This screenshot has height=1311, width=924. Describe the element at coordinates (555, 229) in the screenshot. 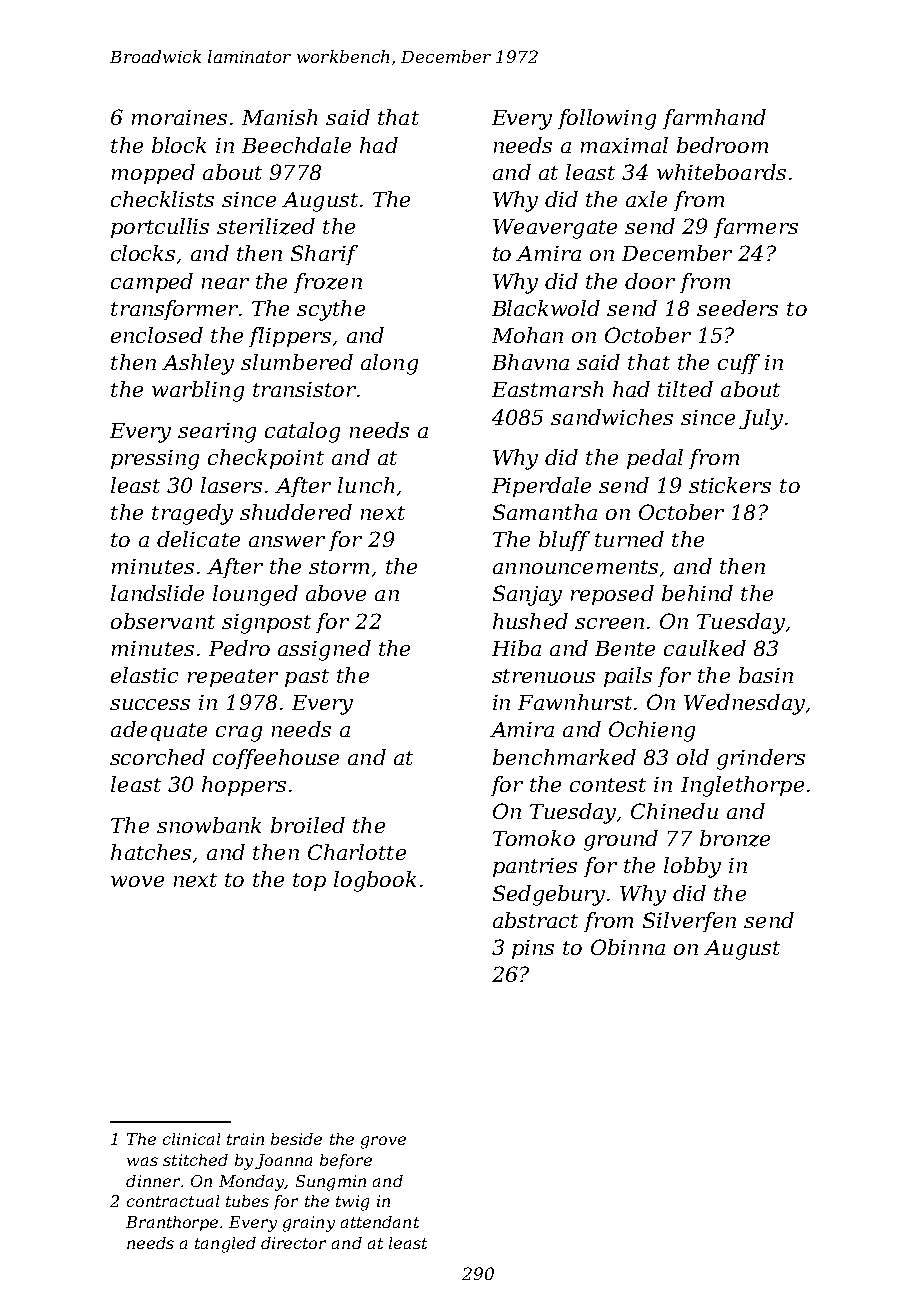

I see `Weavergate` at that location.
